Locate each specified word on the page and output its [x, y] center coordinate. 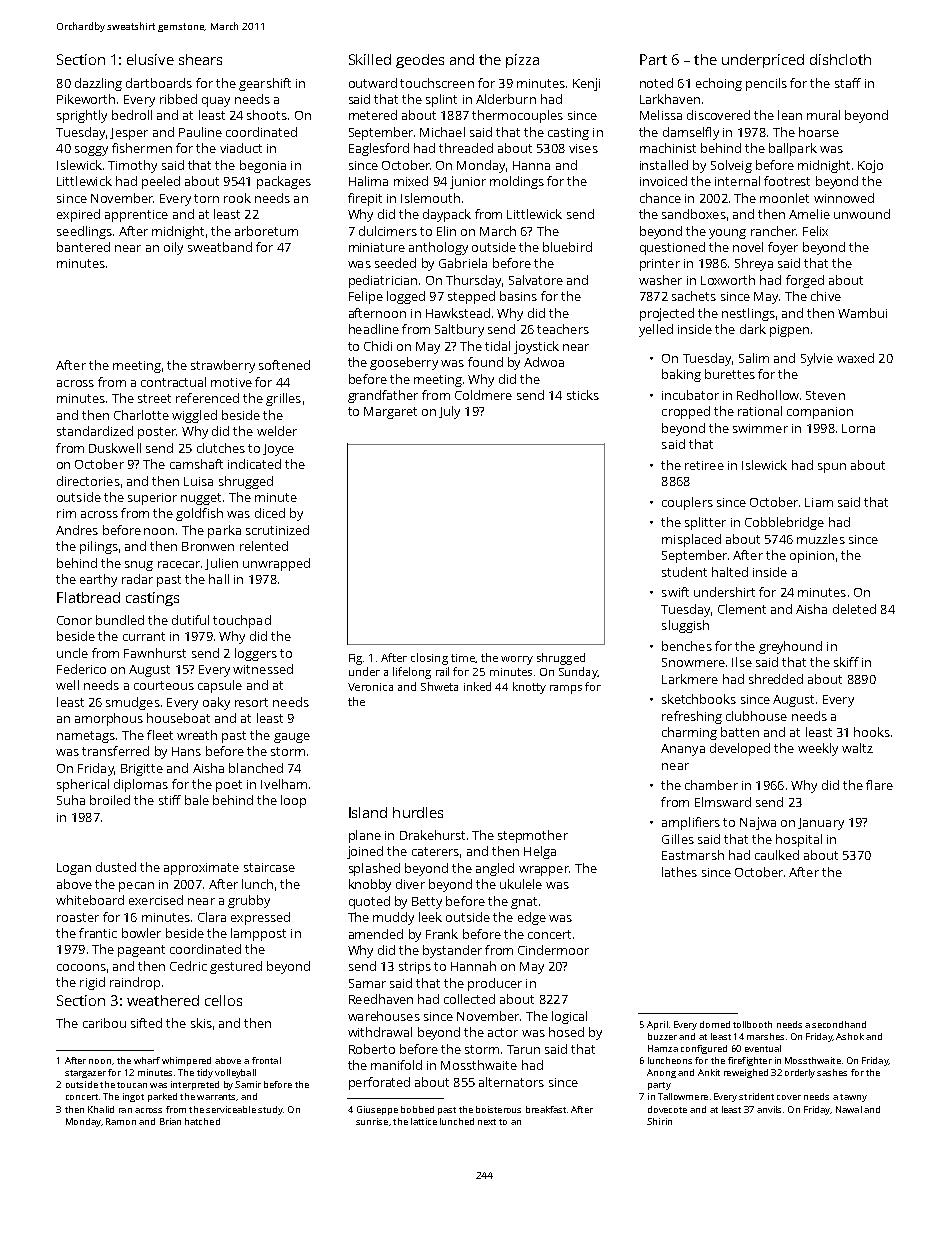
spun [832, 468]
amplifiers [691, 823]
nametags [86, 737]
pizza [522, 61]
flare [879, 785]
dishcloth [840, 59]
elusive [150, 59]
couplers [687, 503]
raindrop [135, 983]
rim [66, 513]
